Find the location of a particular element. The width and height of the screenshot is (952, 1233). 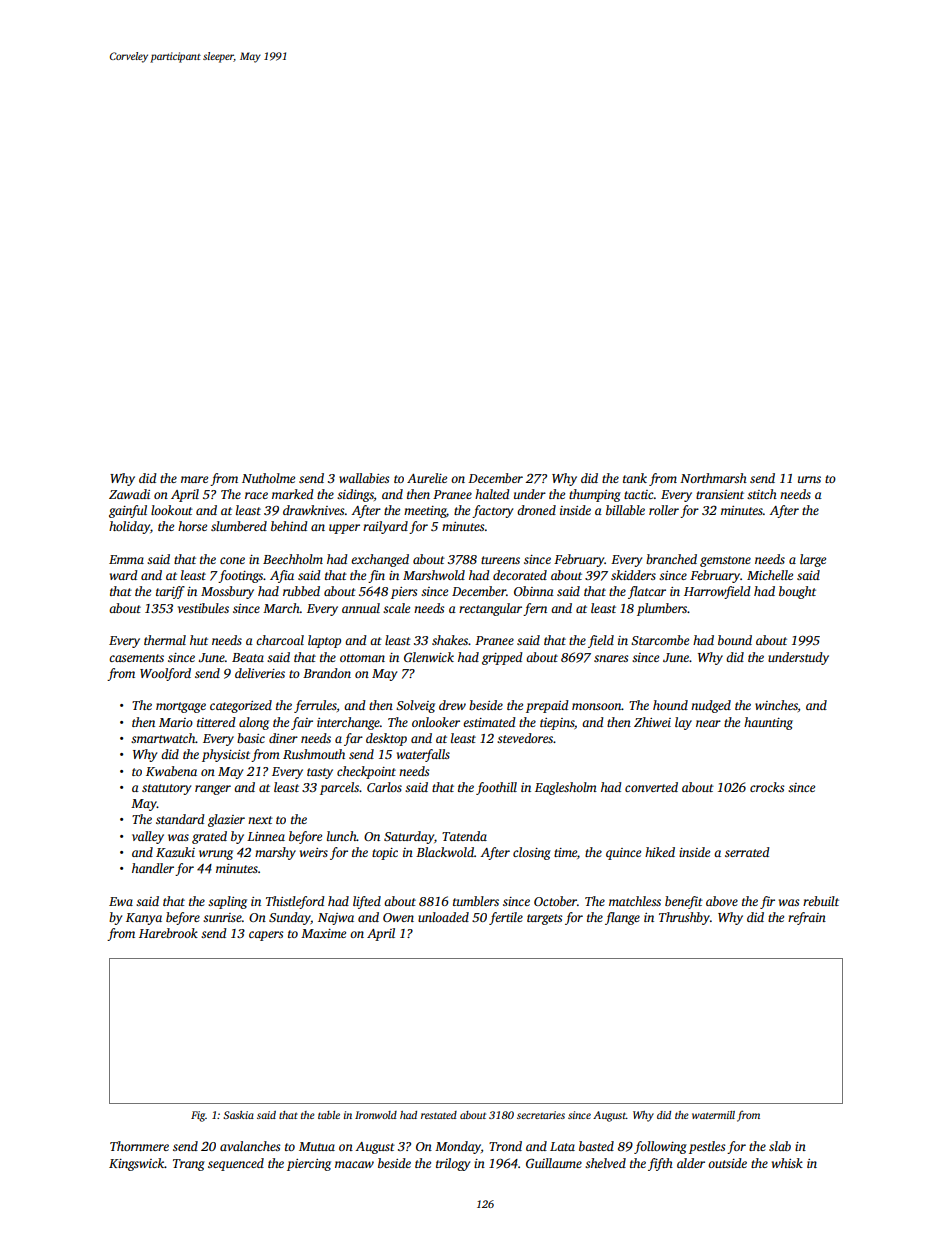

sunrise is located at coordinates (222, 917).
